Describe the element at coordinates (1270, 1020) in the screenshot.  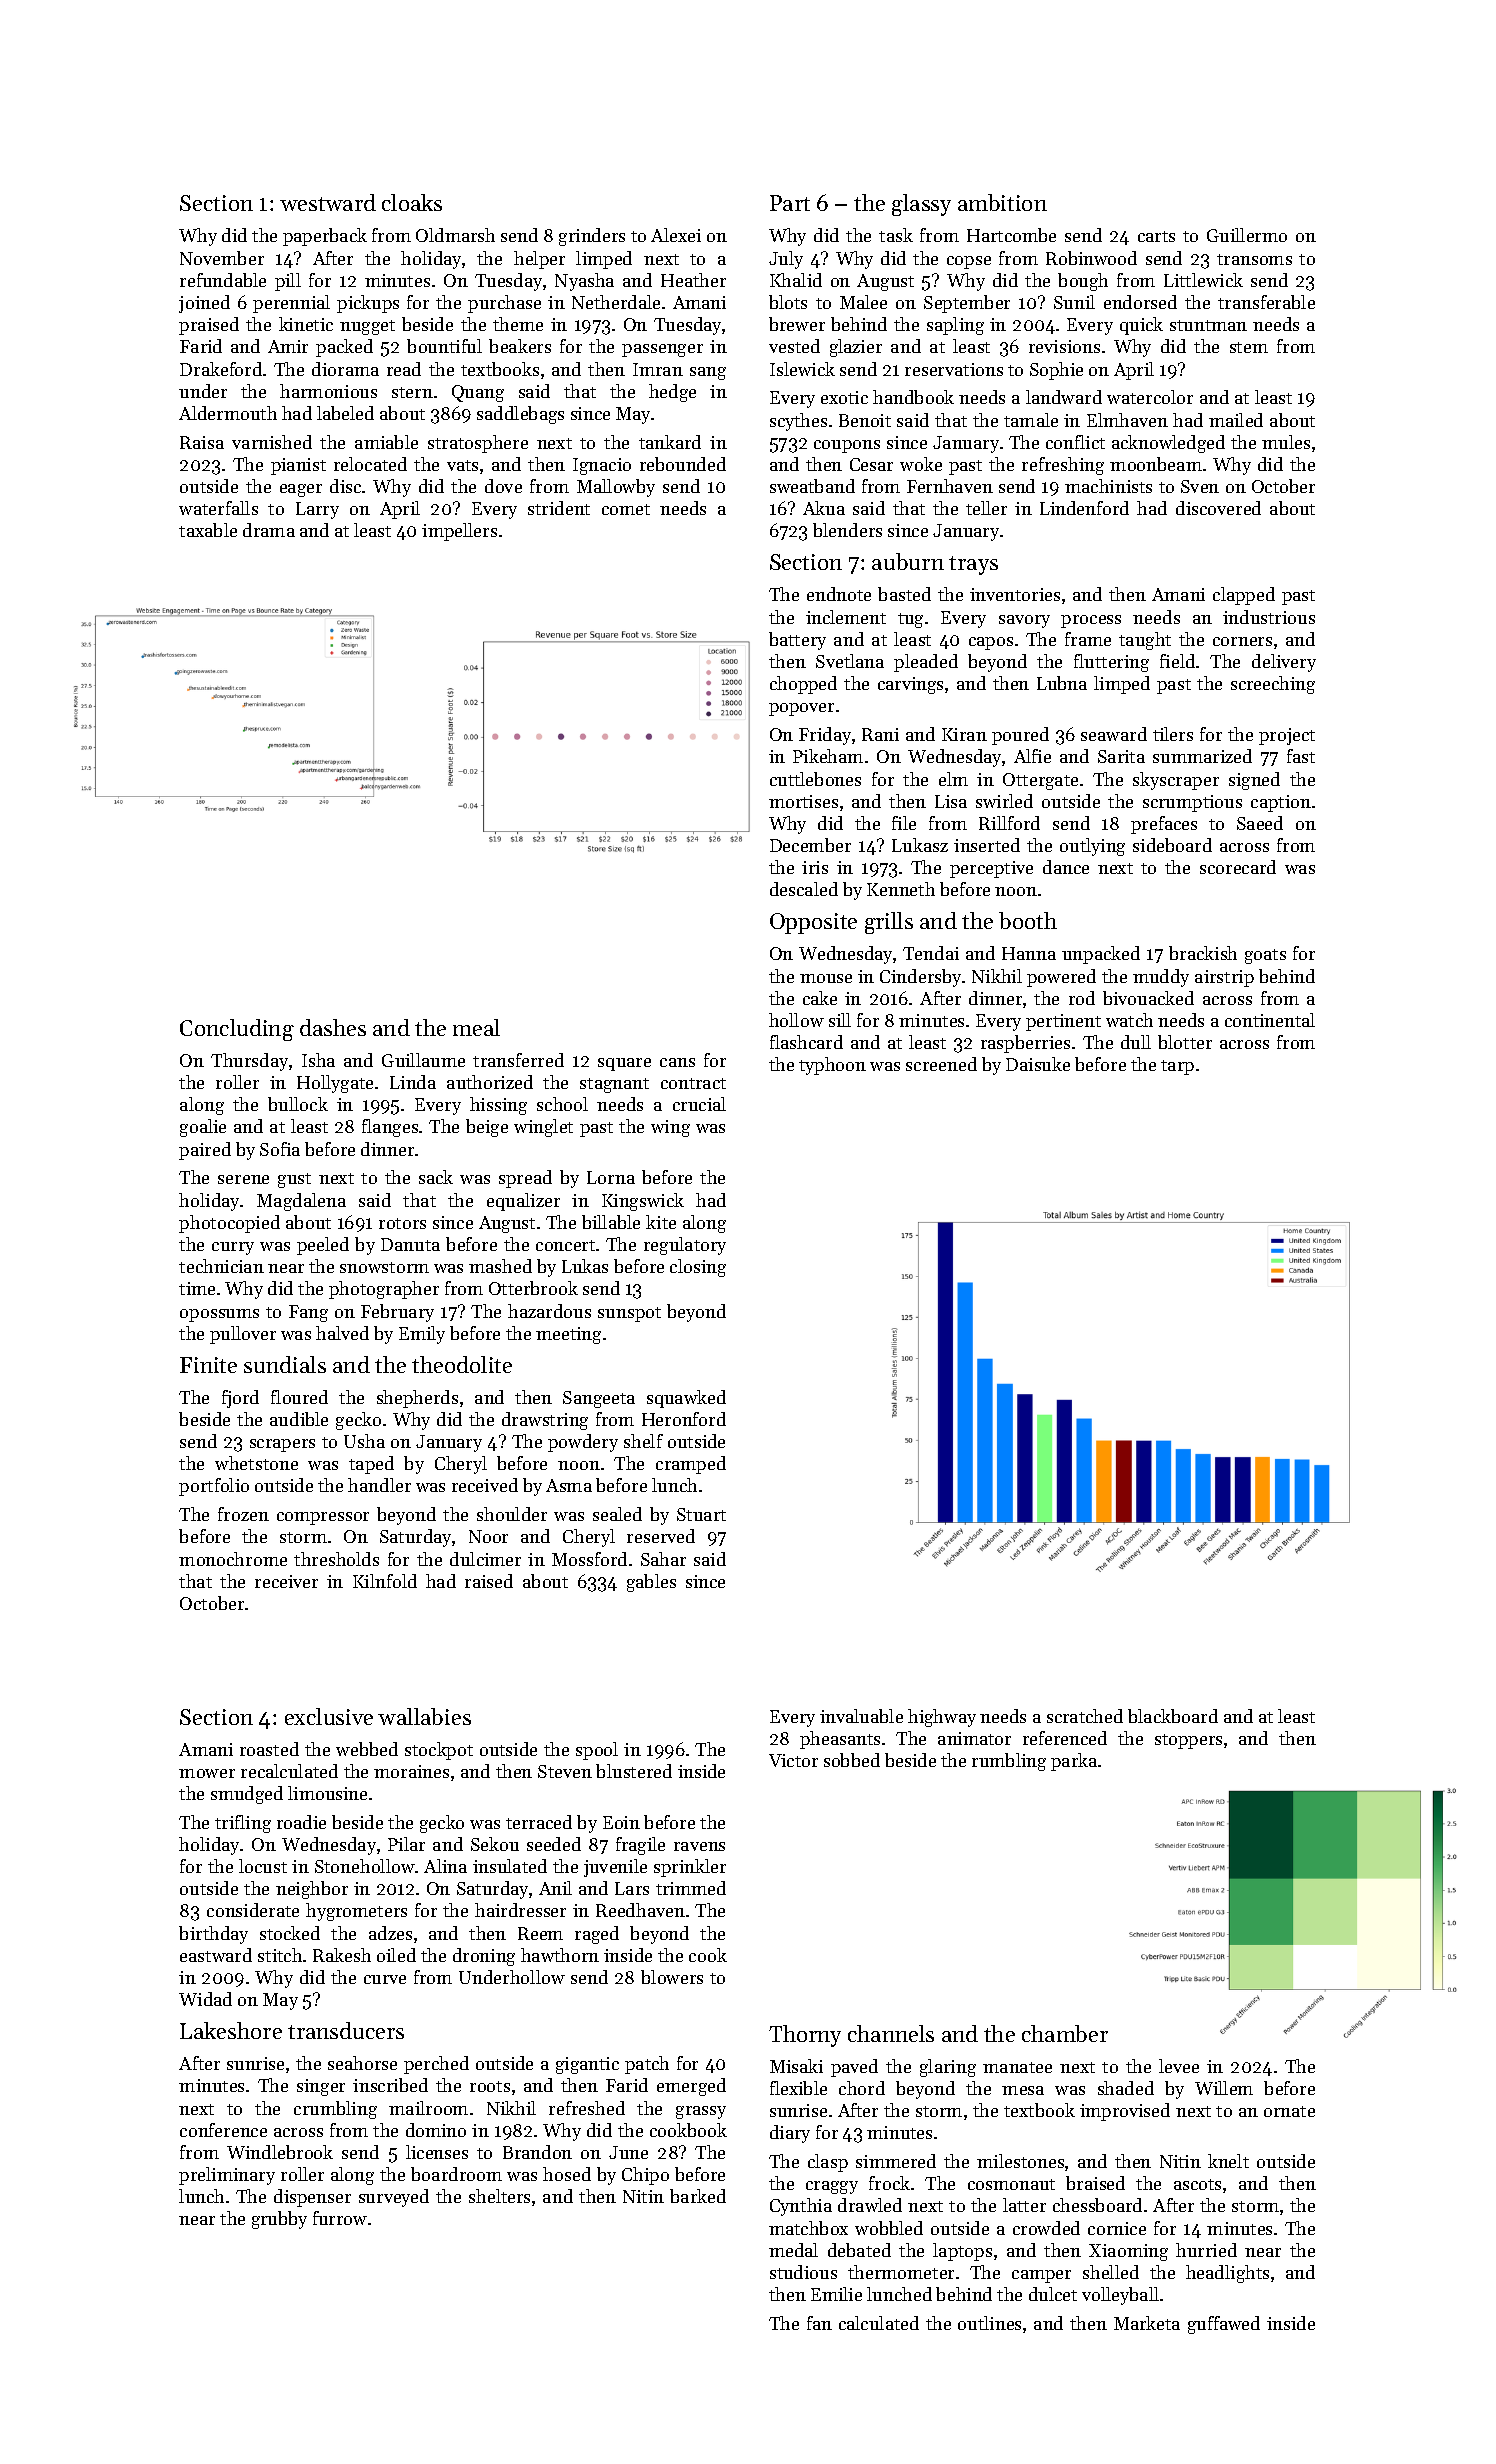
I see `continental` at that location.
